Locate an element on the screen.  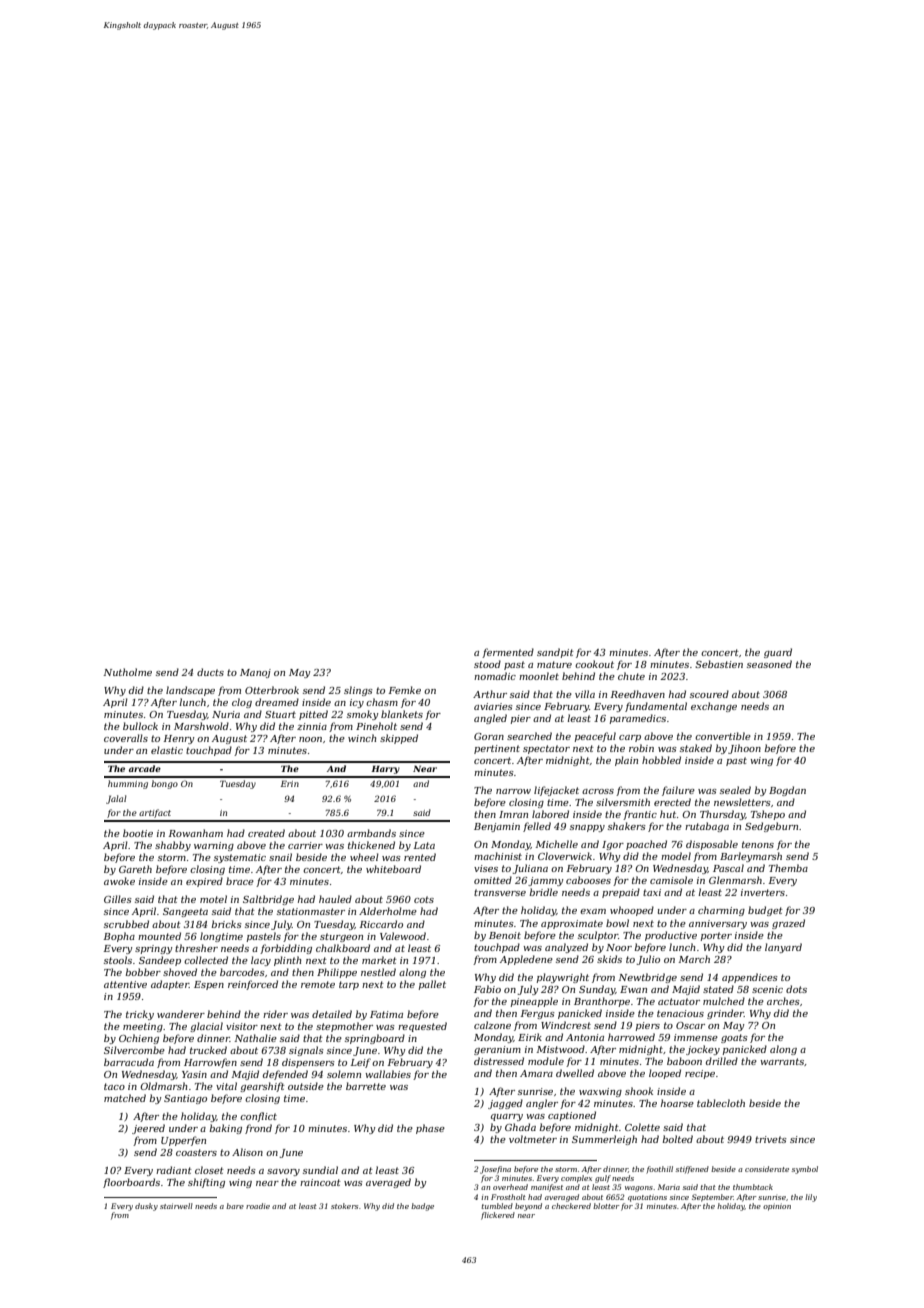
visitor is located at coordinates (242, 1026).
